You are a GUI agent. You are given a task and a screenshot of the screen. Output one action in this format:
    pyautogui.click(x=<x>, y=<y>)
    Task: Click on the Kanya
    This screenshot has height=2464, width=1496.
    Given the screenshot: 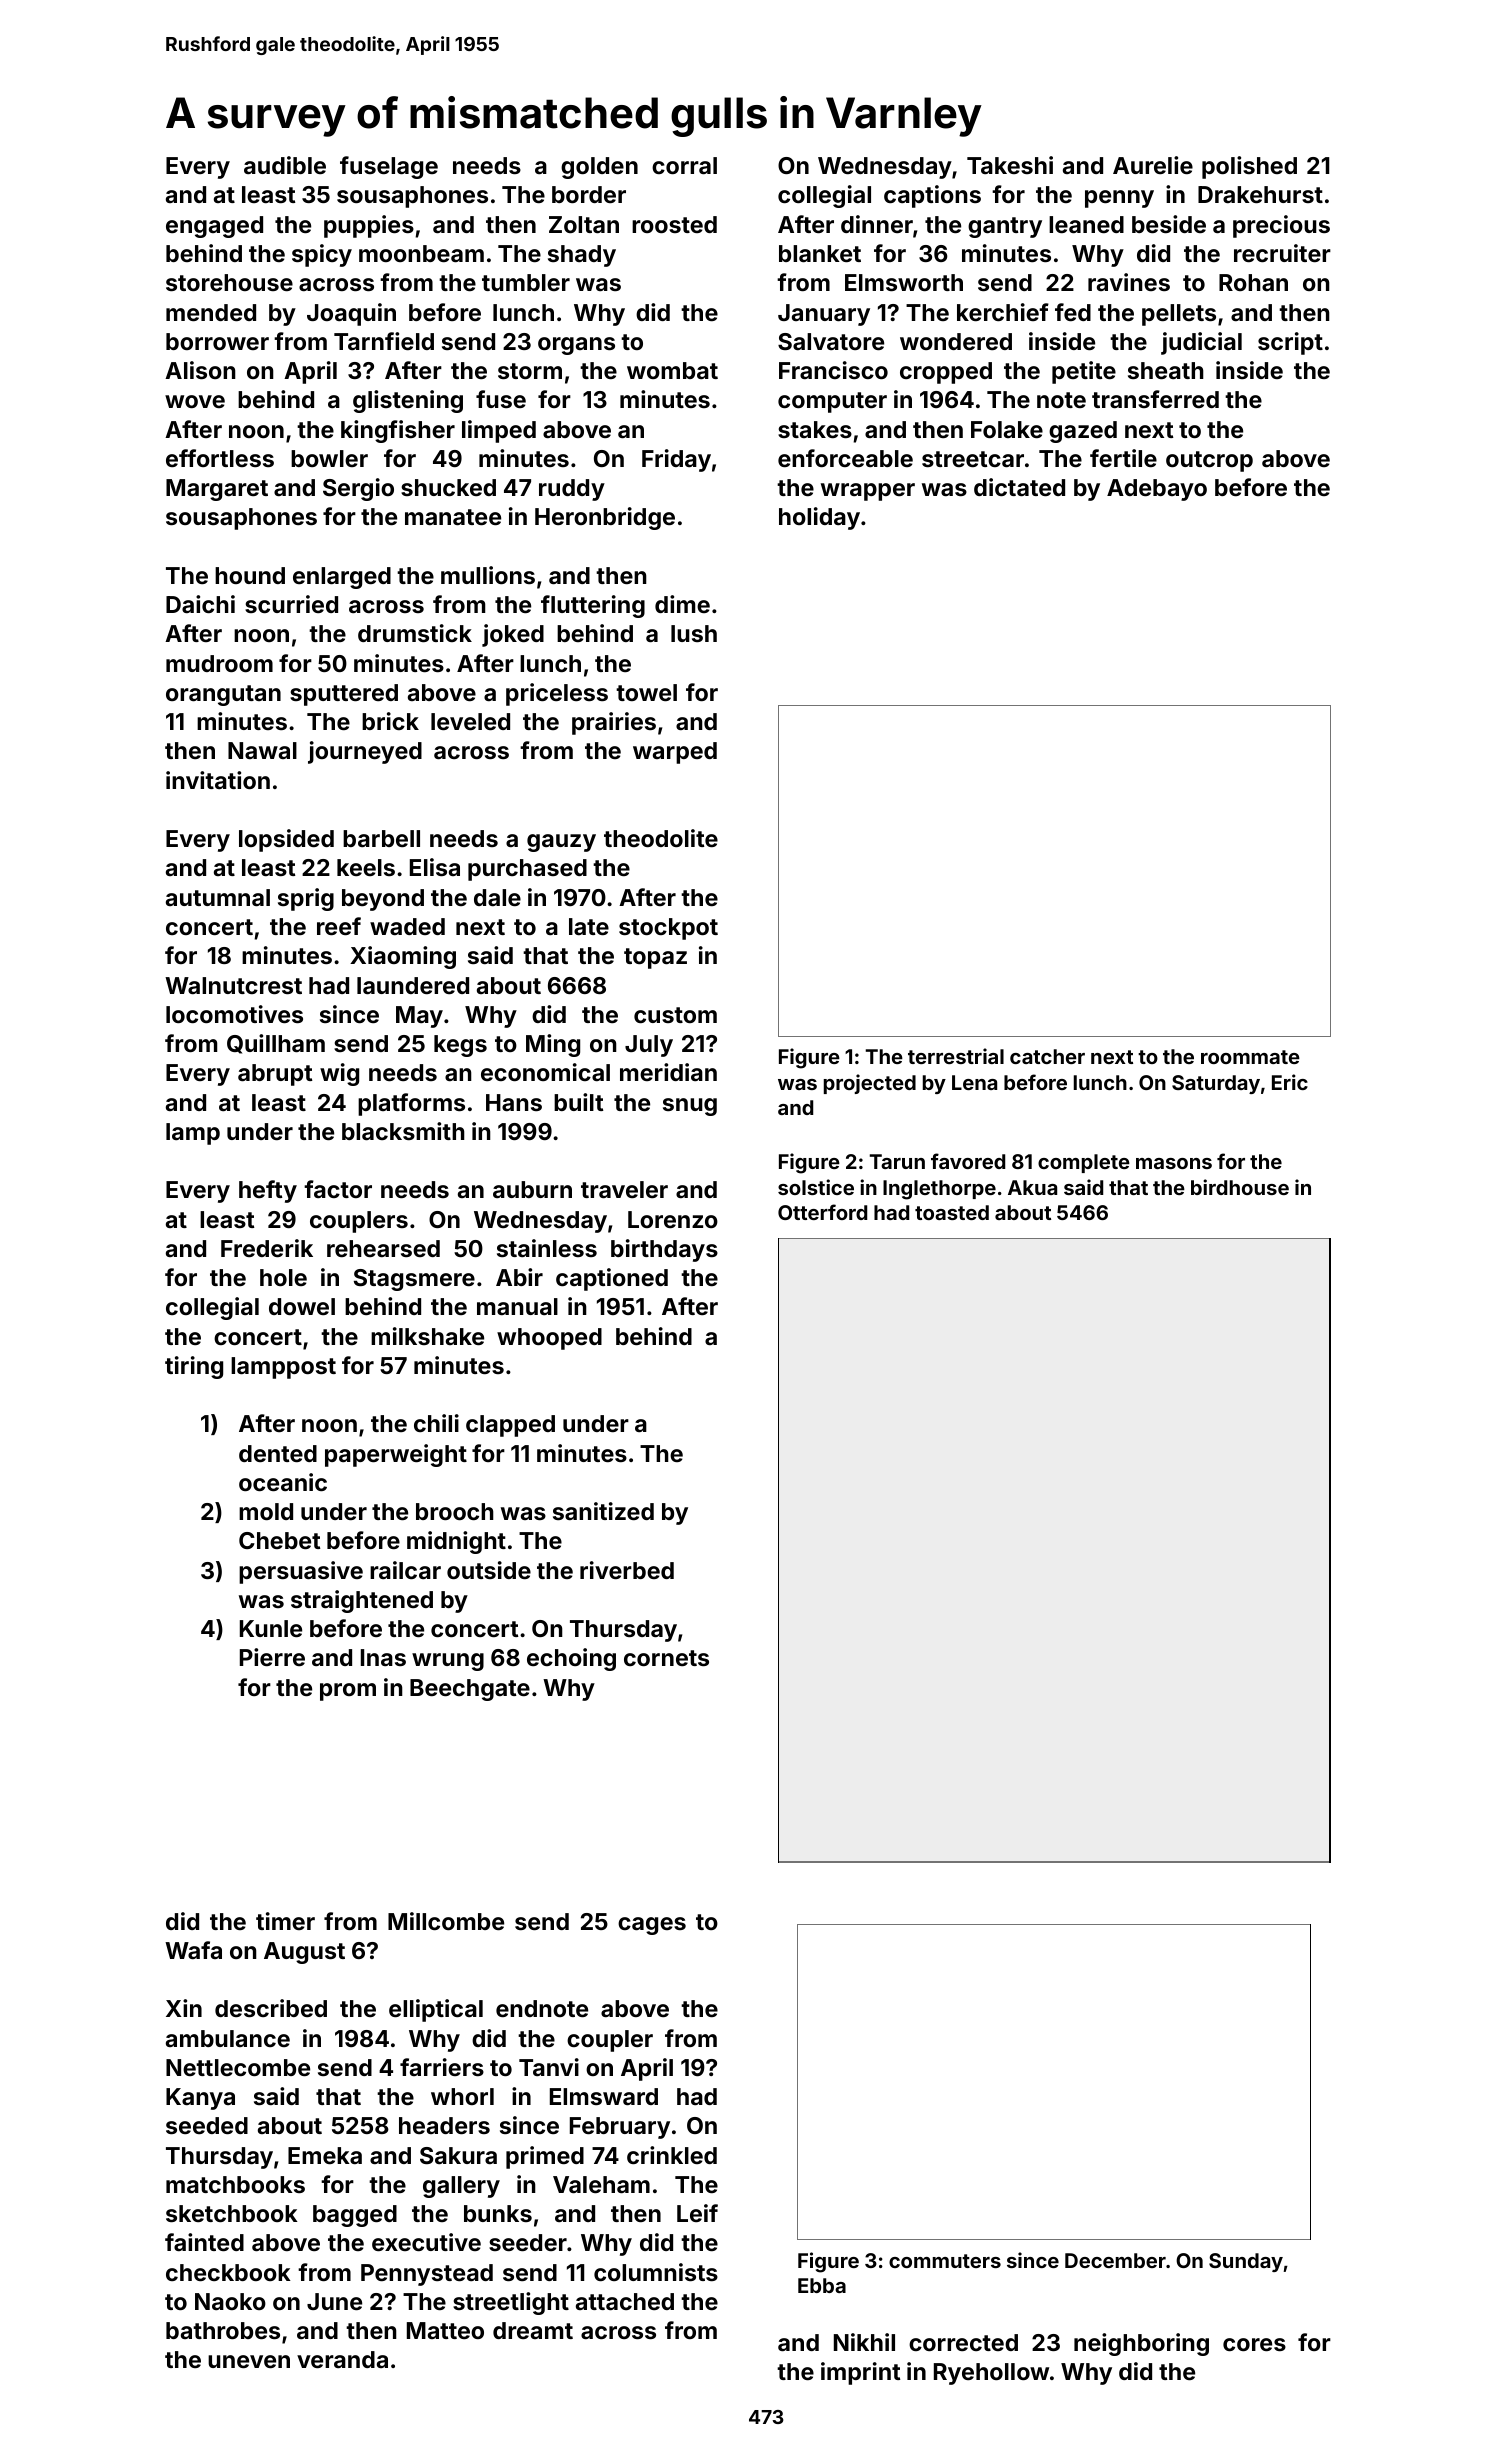 What is the action you would take?
    pyautogui.click(x=200, y=2099)
